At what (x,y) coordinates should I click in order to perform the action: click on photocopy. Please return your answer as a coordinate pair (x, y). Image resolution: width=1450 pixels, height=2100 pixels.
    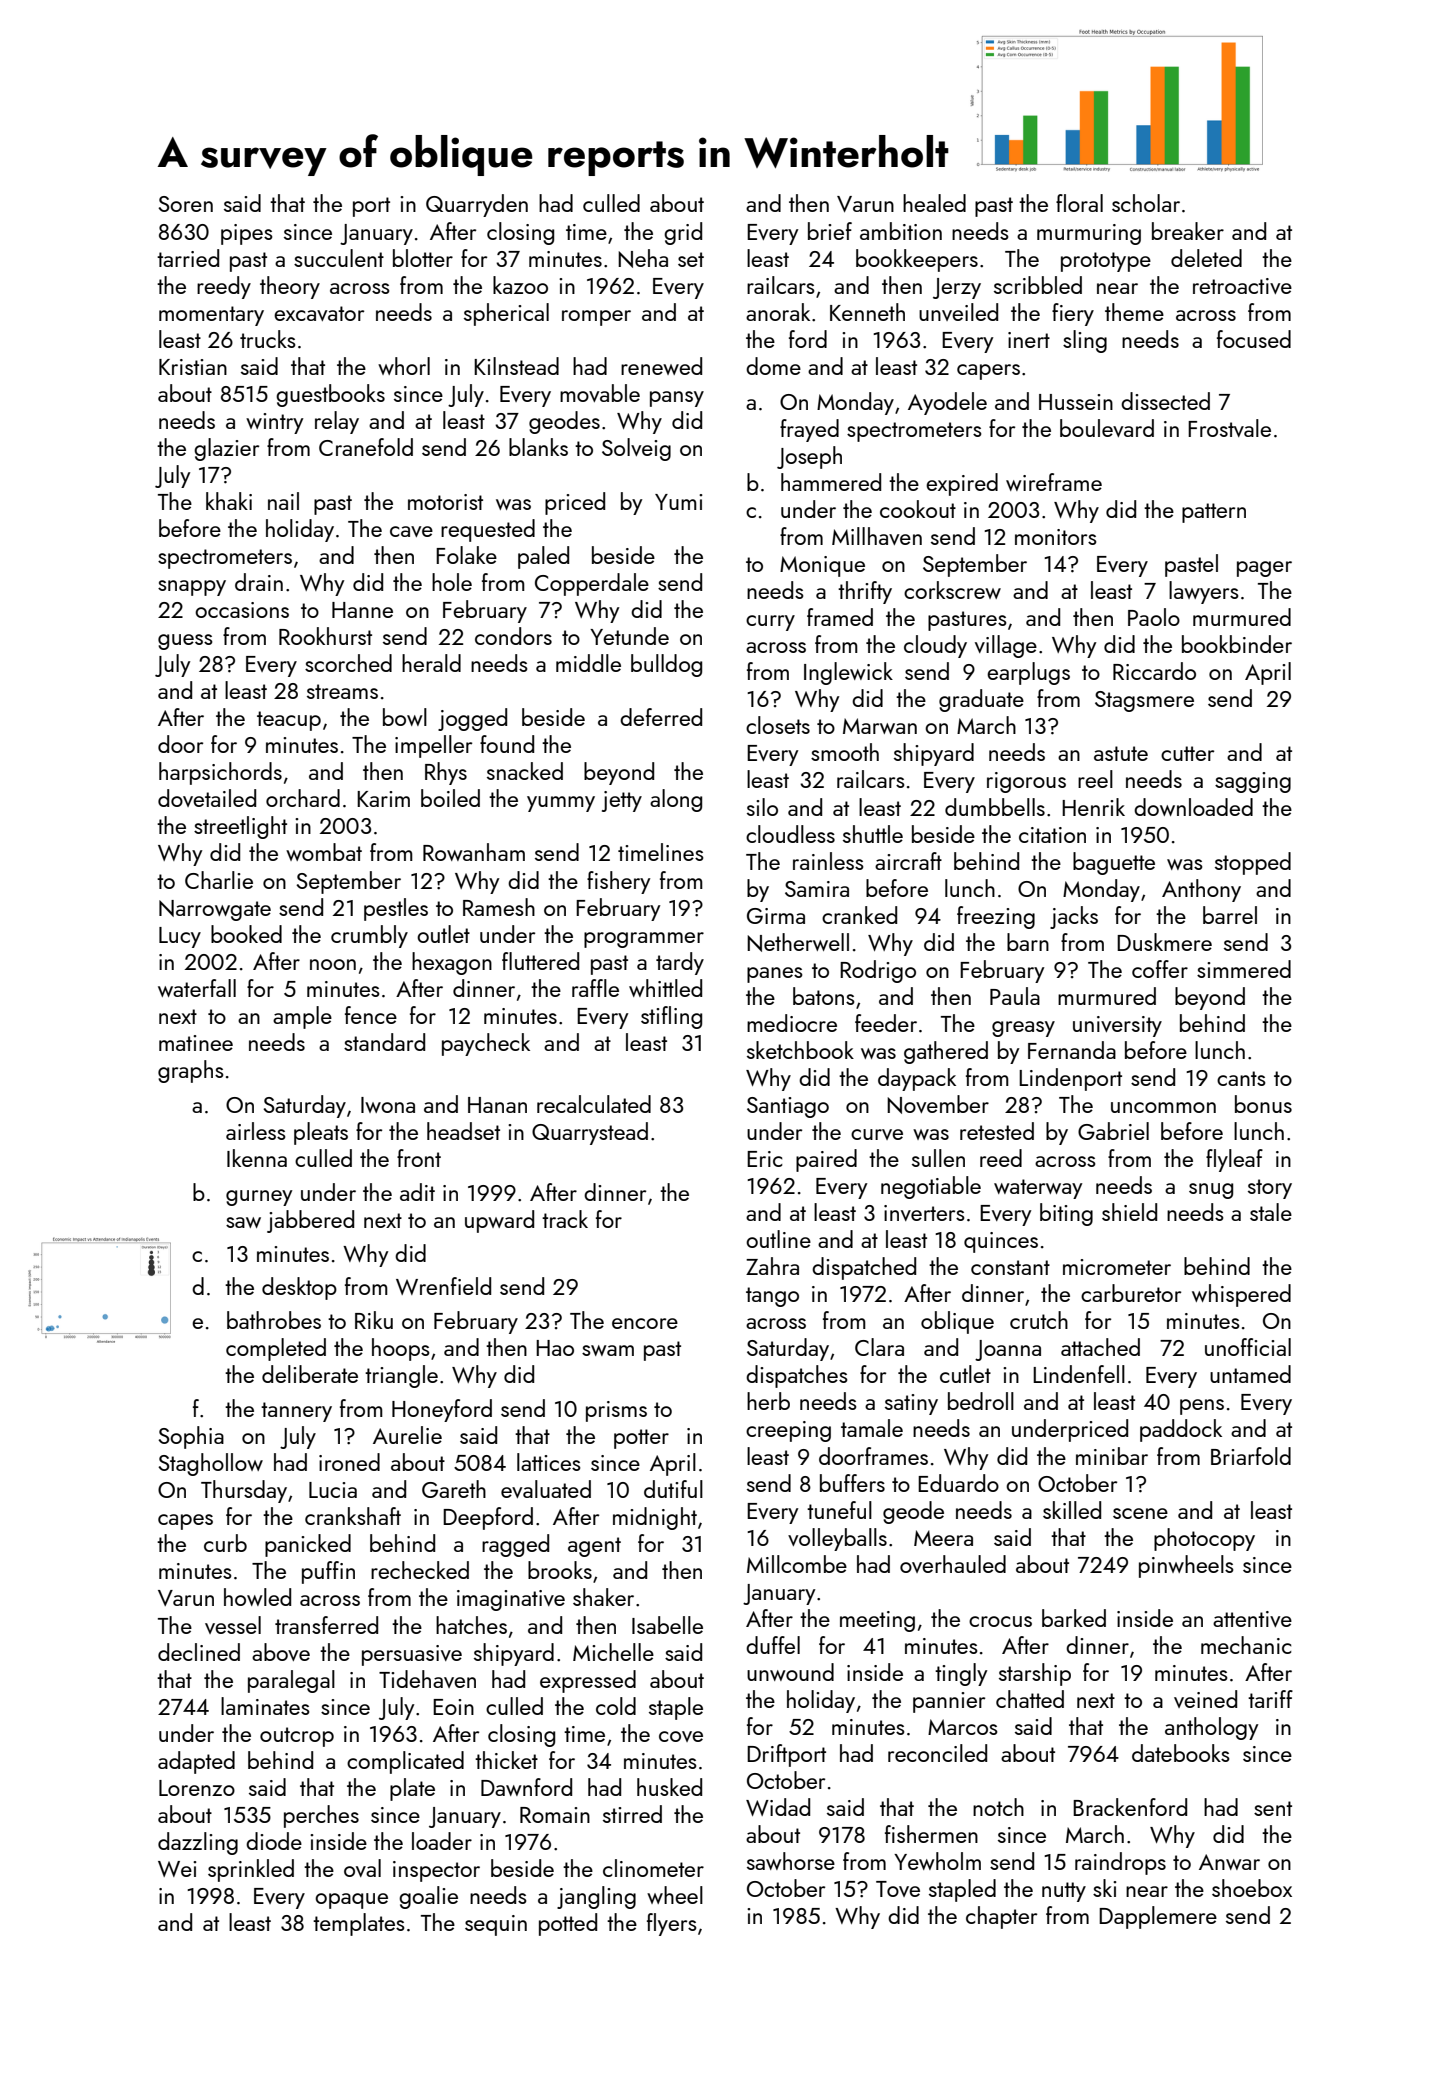
    Looking at the image, I should click on (1204, 1539).
